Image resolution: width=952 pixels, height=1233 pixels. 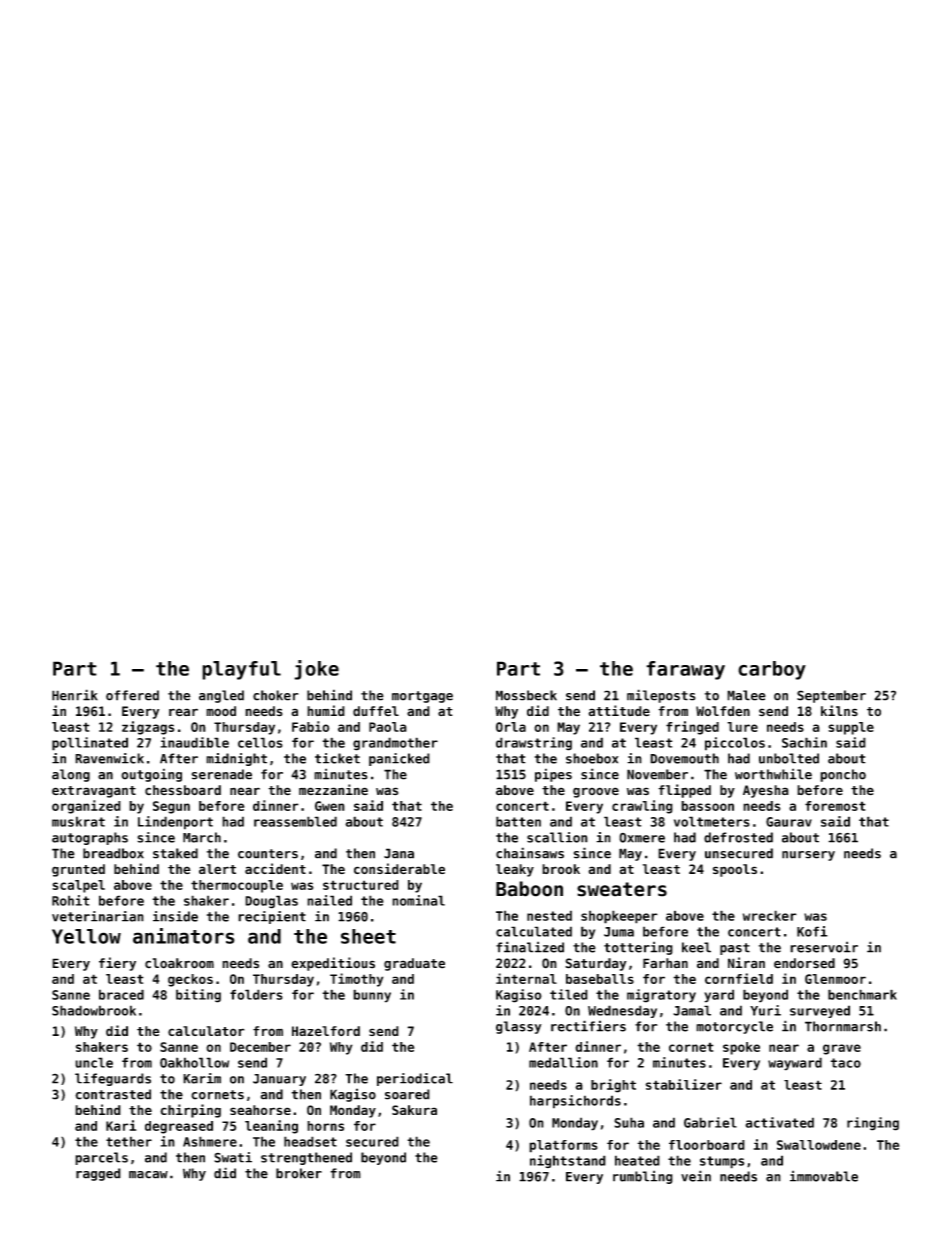 I want to click on joke, so click(x=316, y=670).
